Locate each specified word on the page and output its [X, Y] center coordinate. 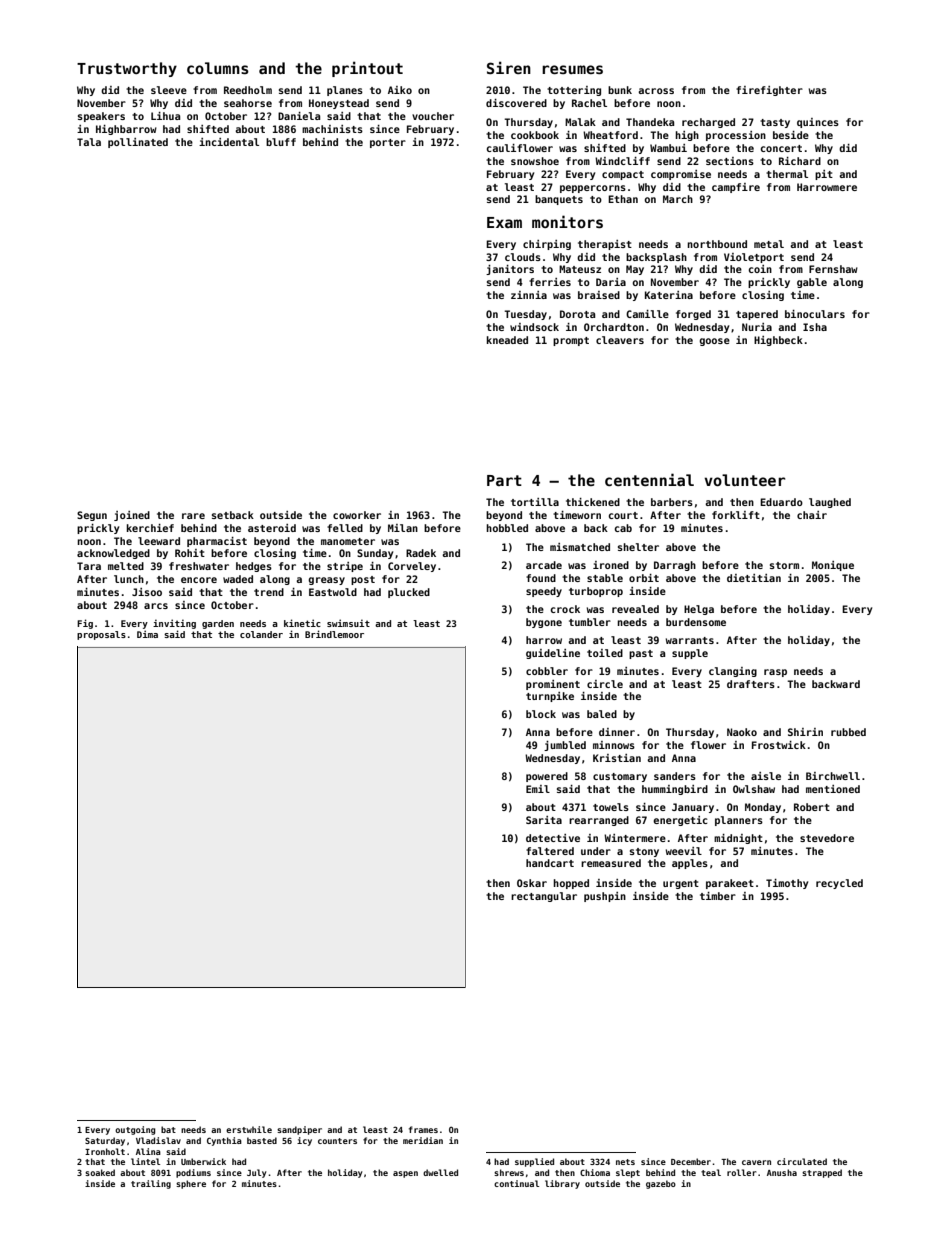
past [641, 654]
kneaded [507, 340]
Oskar [532, 883]
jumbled [565, 746]
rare [193, 516]
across [656, 91]
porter [388, 143]
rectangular [544, 897]
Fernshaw [833, 269]
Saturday [105, 1141]
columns [218, 68]
